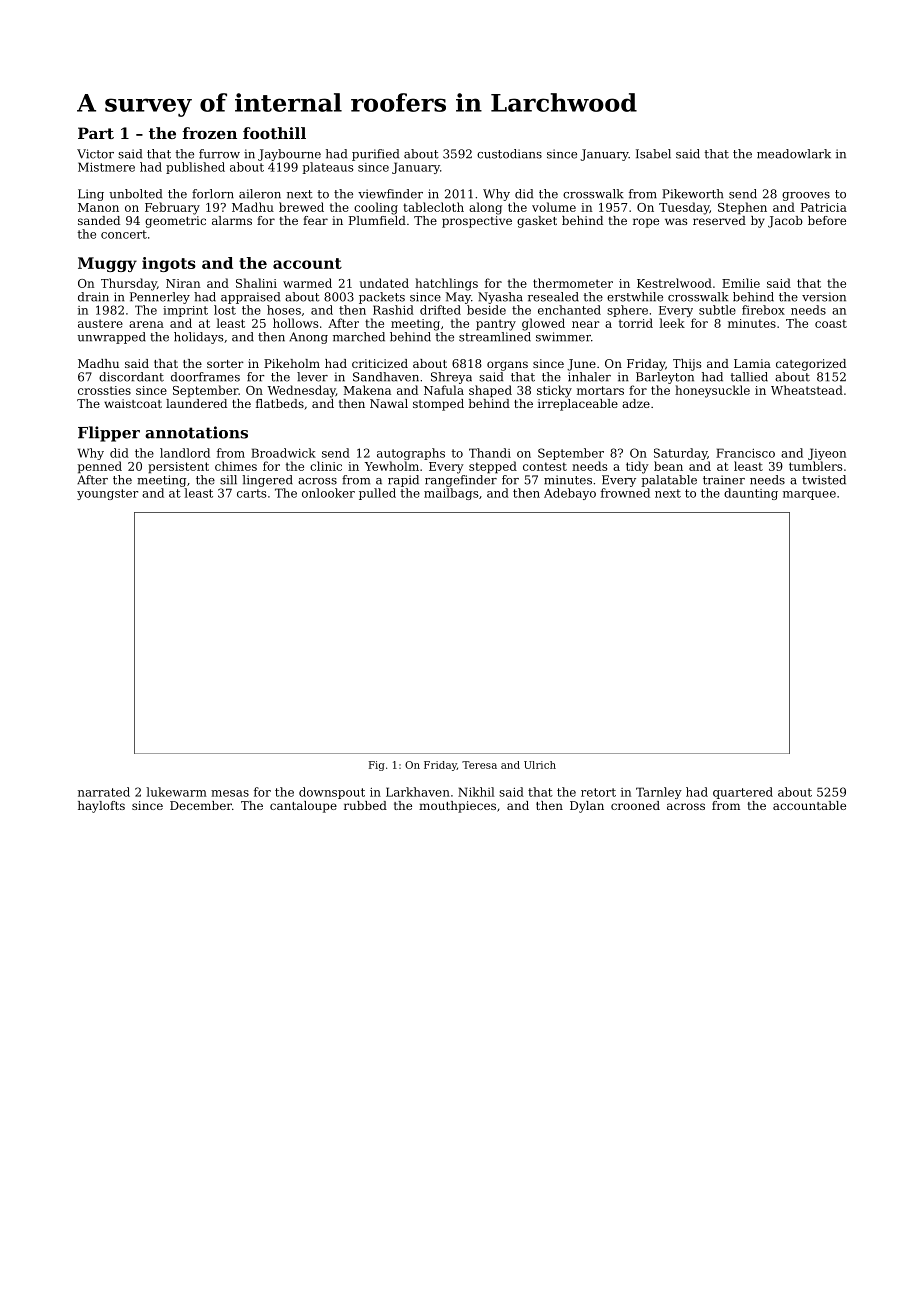 This screenshot has width=924, height=1308. What do you see at coordinates (106, 167) in the screenshot?
I see `Mistmere` at bounding box center [106, 167].
